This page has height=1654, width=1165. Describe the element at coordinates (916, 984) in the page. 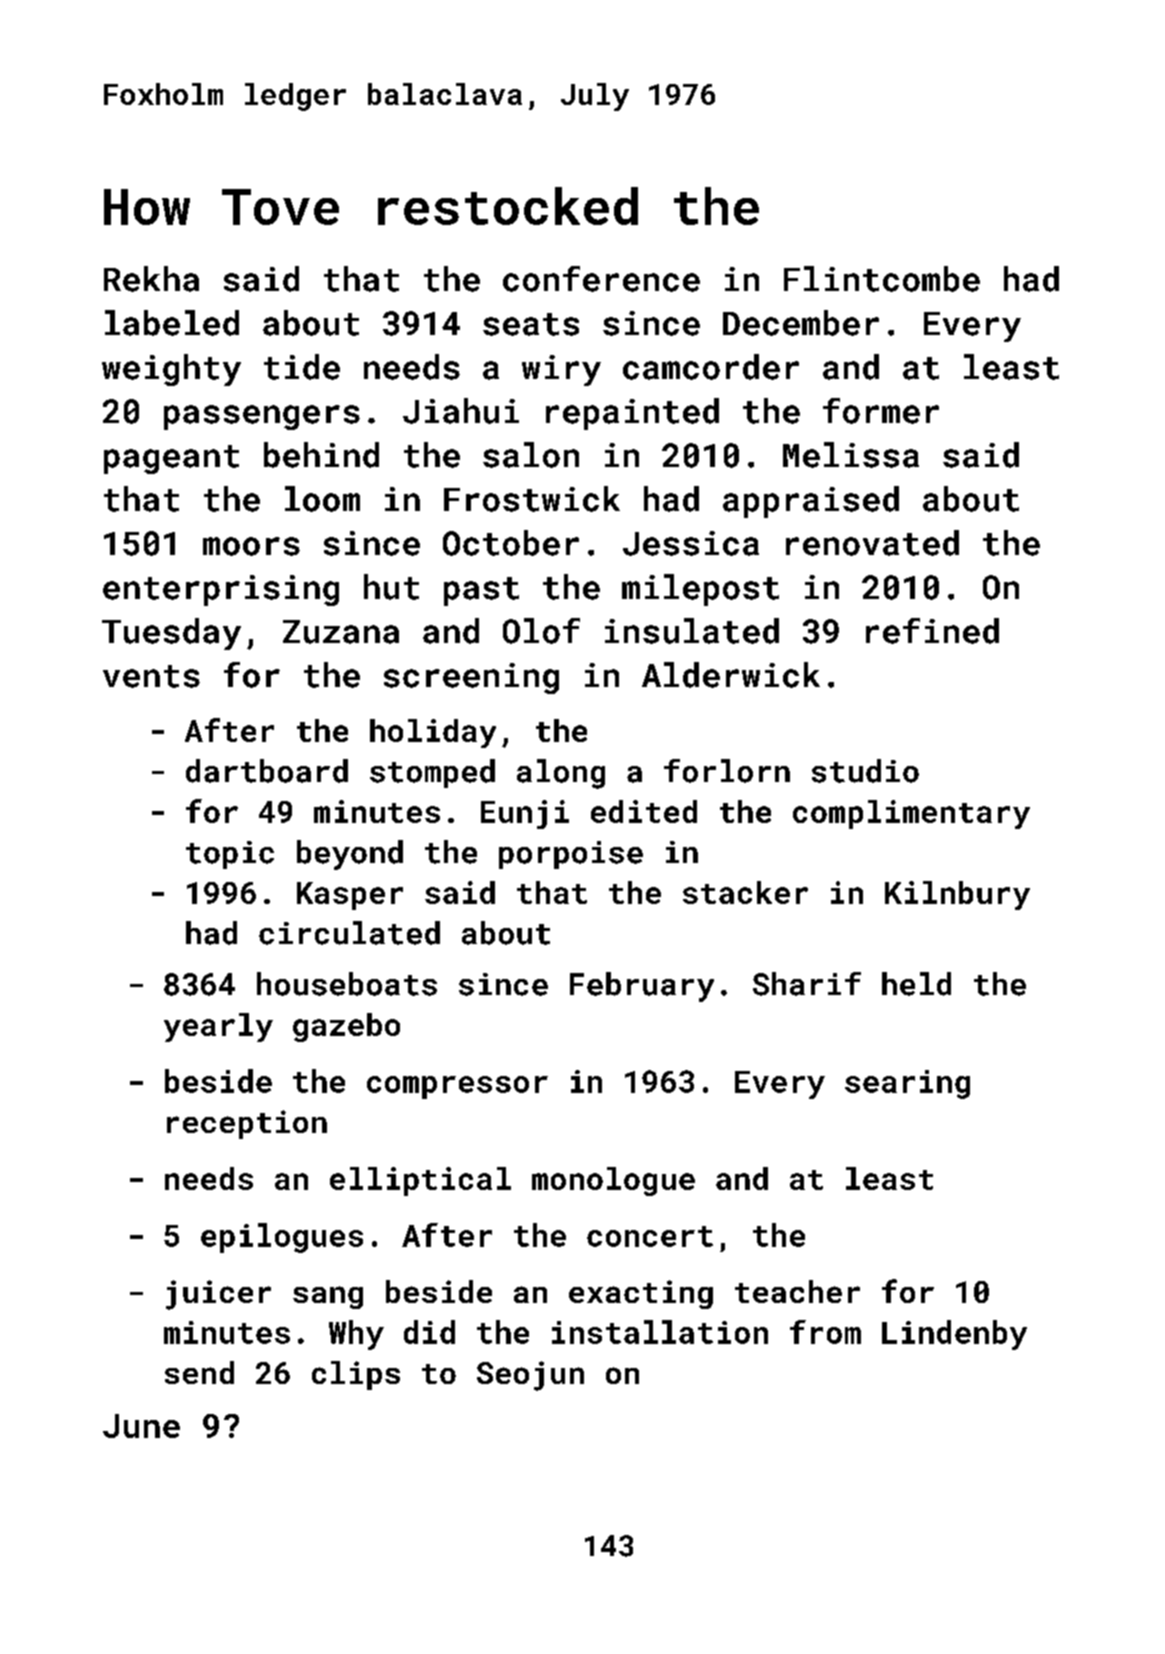

I see `held` at that location.
